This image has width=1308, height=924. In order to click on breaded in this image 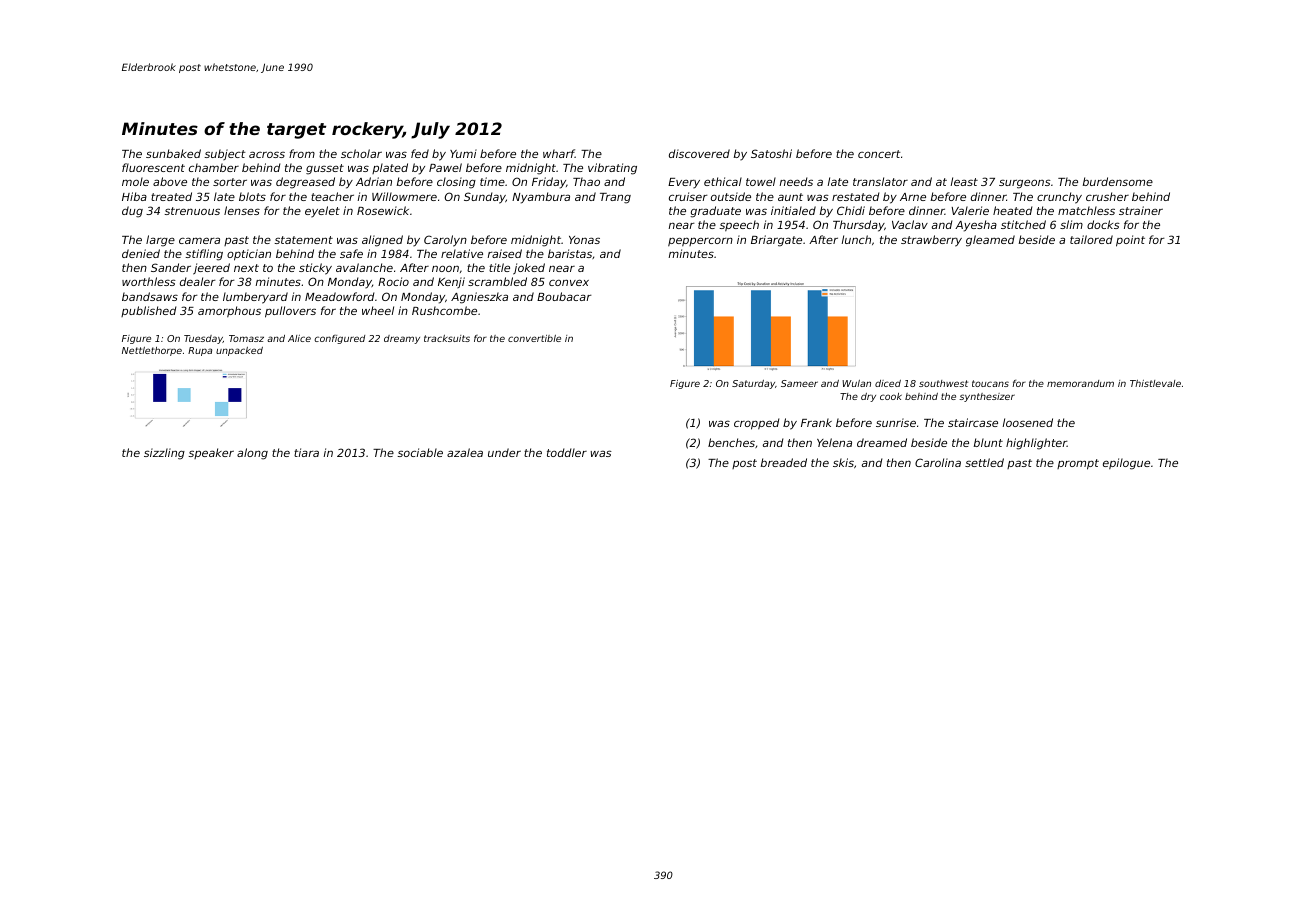, I will do `click(784, 462)`.
